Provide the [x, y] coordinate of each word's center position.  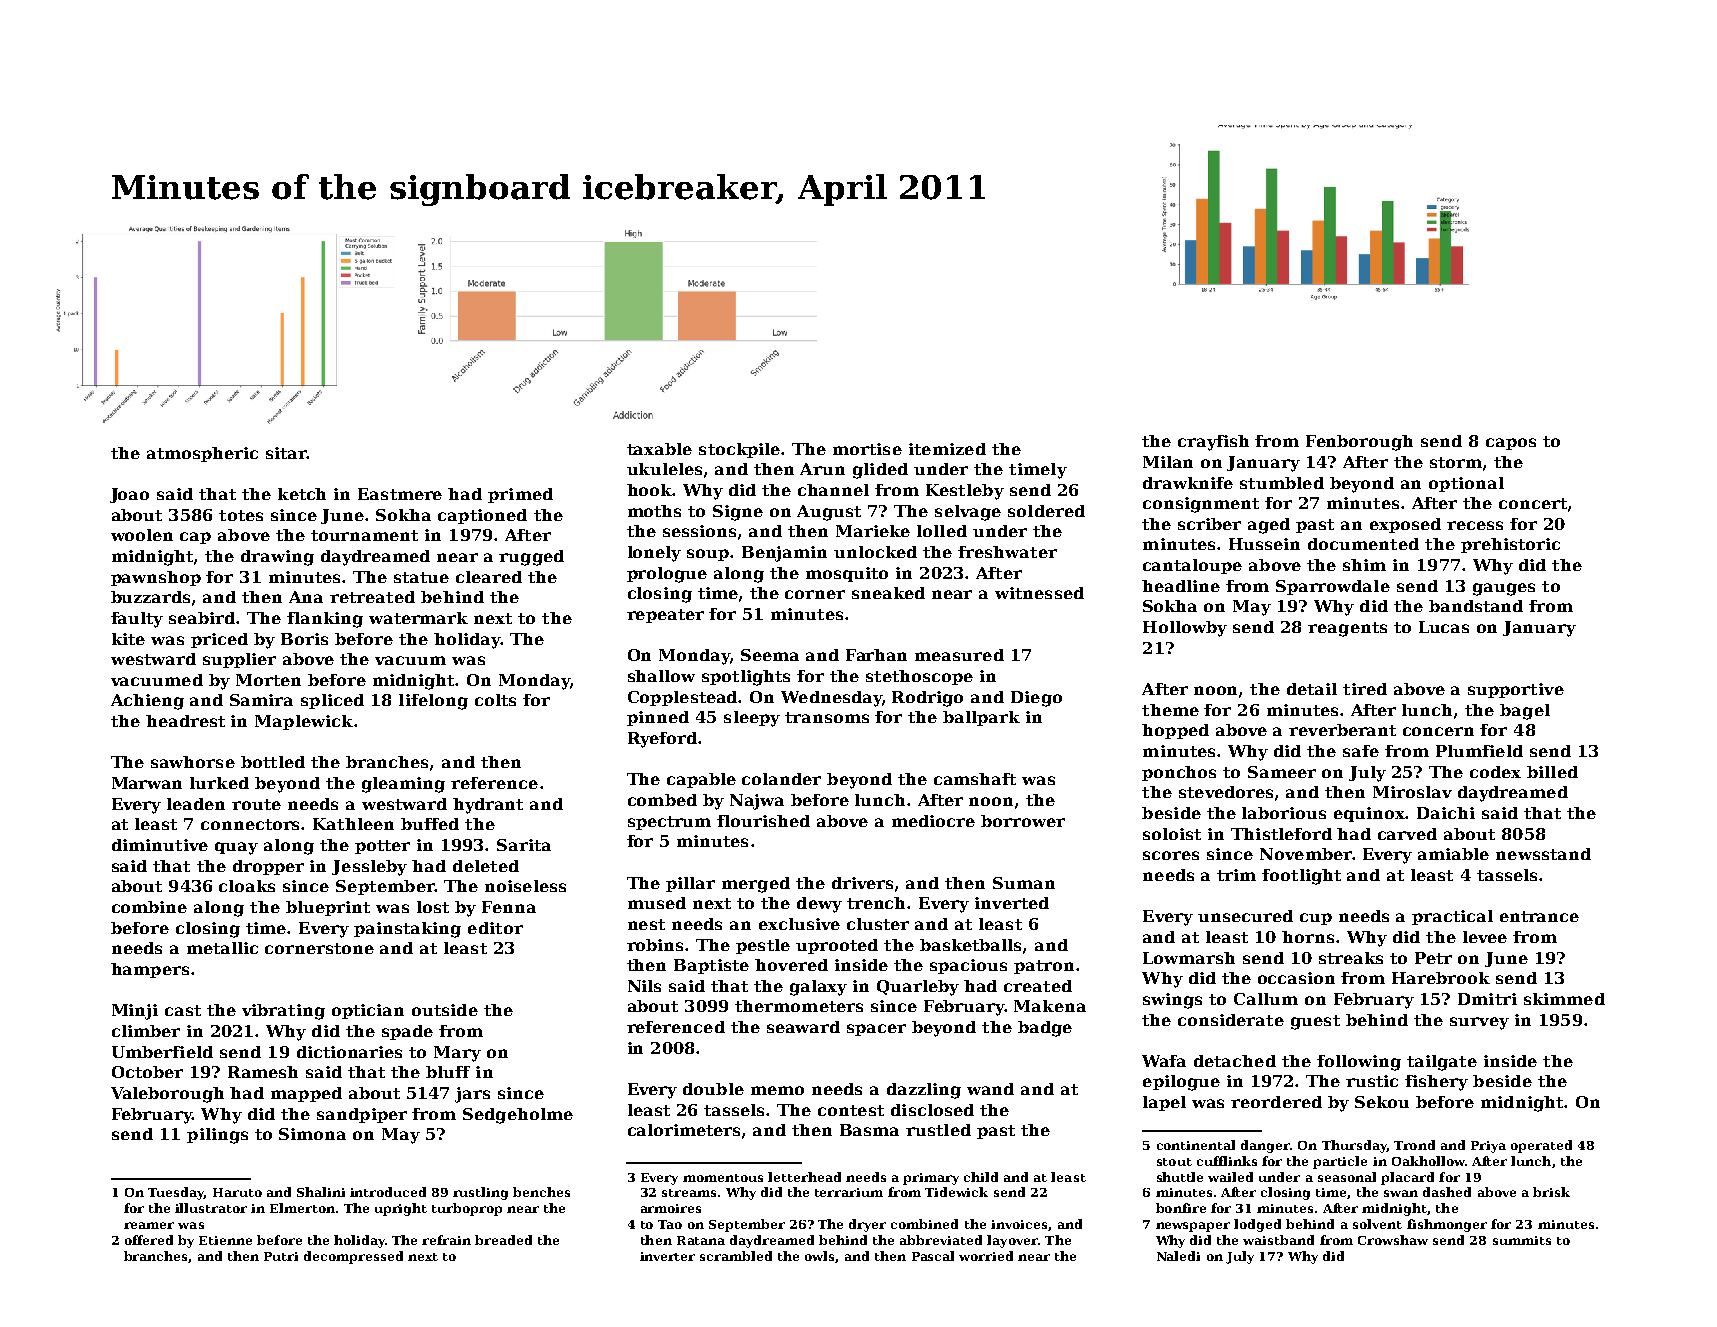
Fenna [509, 907]
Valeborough [167, 1095]
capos [1511, 444]
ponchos [1179, 773]
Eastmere [400, 494]
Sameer [1282, 772]
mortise [867, 449]
